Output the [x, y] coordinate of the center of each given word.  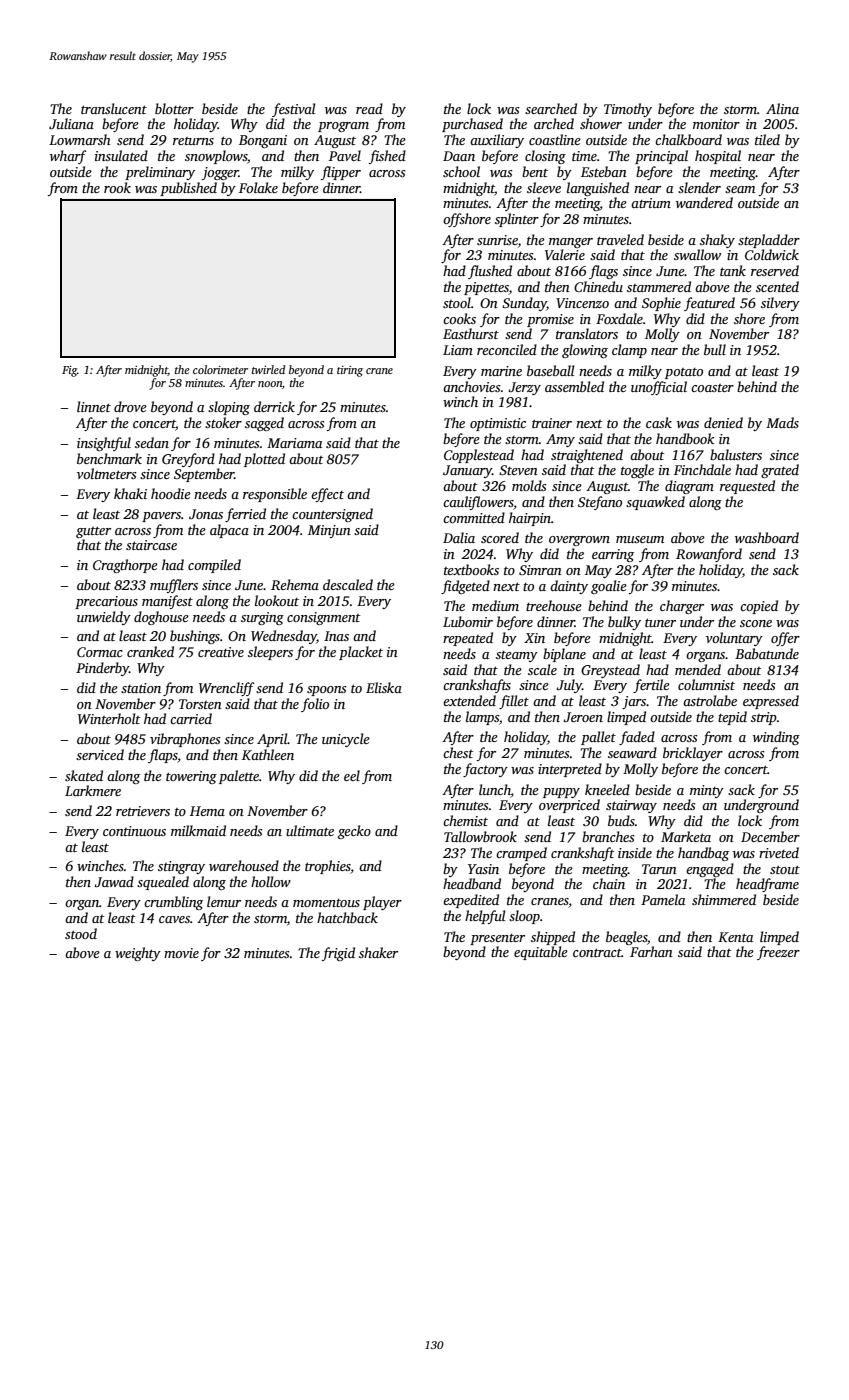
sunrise [497, 240]
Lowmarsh [80, 139]
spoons [327, 691]
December [770, 836]
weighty [138, 954]
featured [709, 304]
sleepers [270, 653]
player [382, 903]
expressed [771, 702]
